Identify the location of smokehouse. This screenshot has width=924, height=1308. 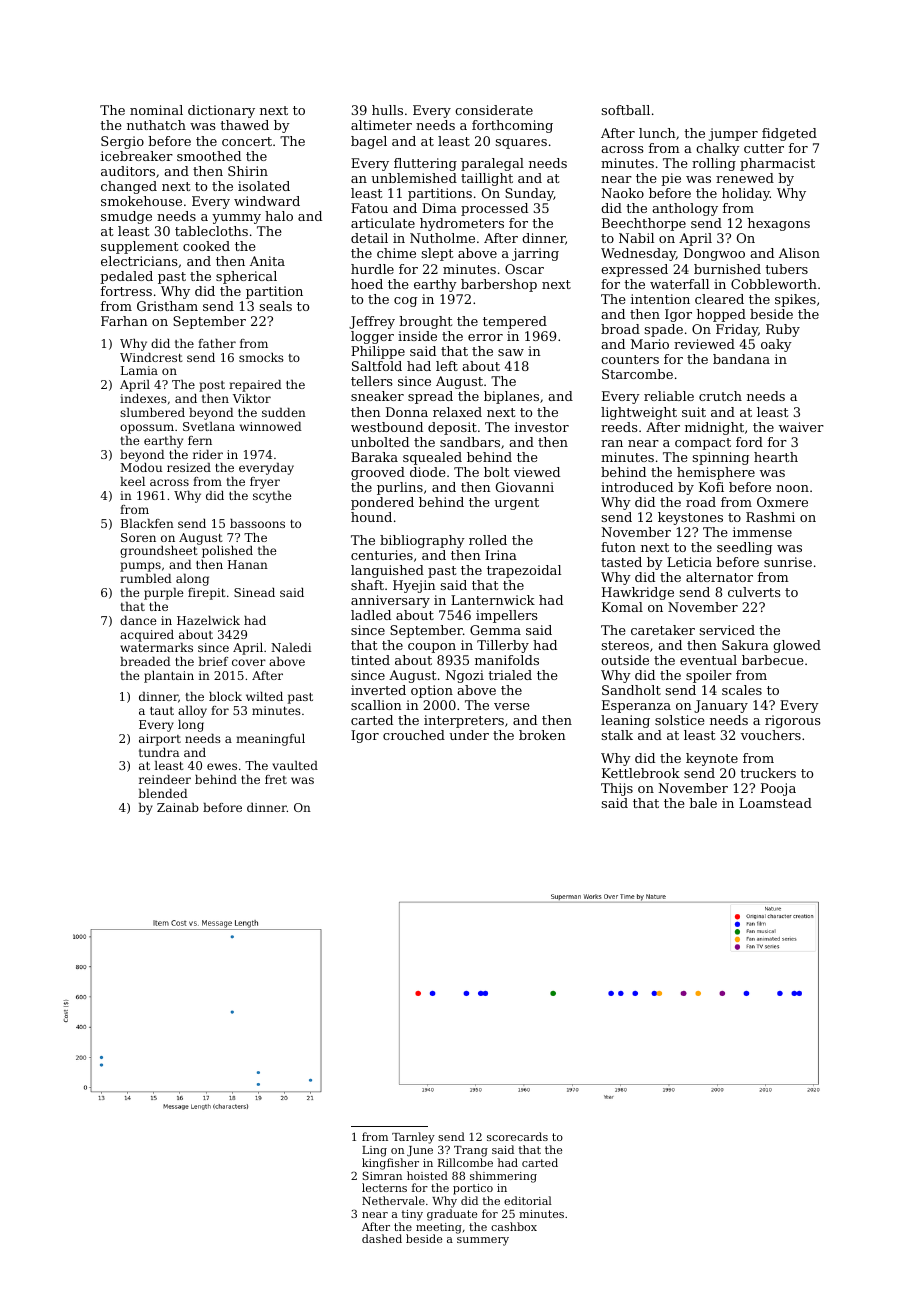
(141, 201).
